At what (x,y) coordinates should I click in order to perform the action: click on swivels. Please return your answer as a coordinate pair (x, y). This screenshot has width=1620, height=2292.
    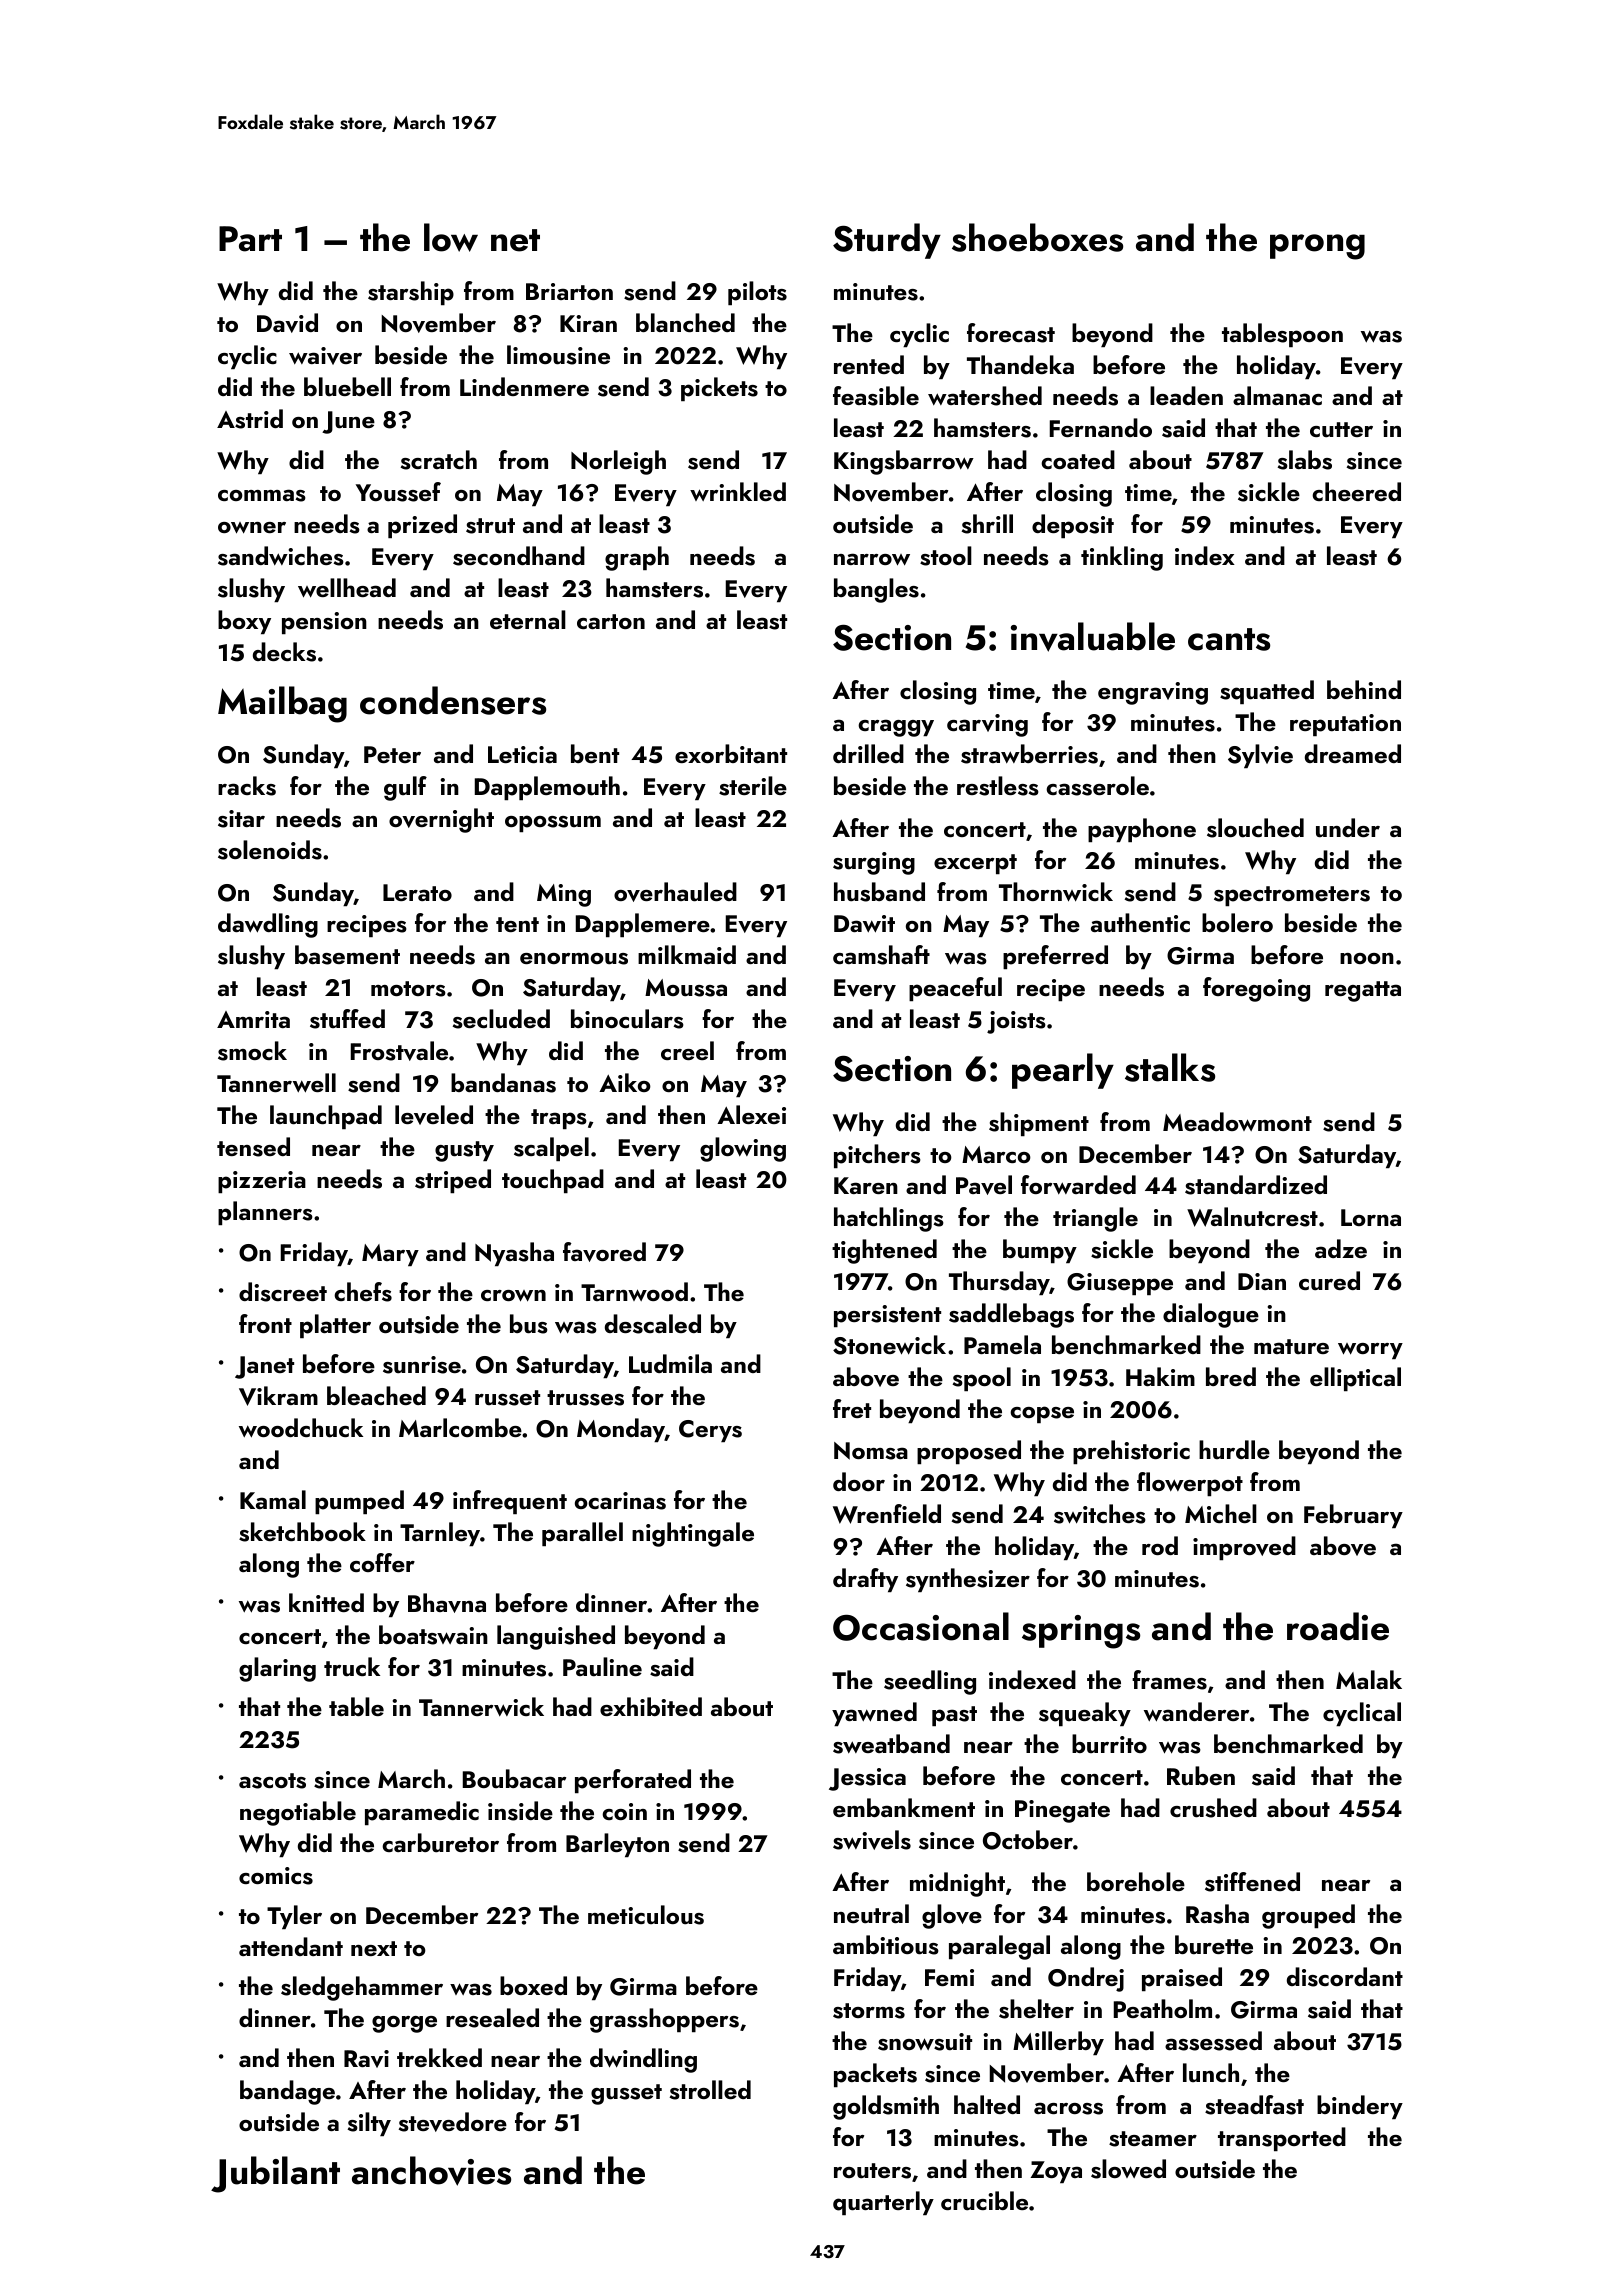
    Looking at the image, I should click on (872, 1840).
